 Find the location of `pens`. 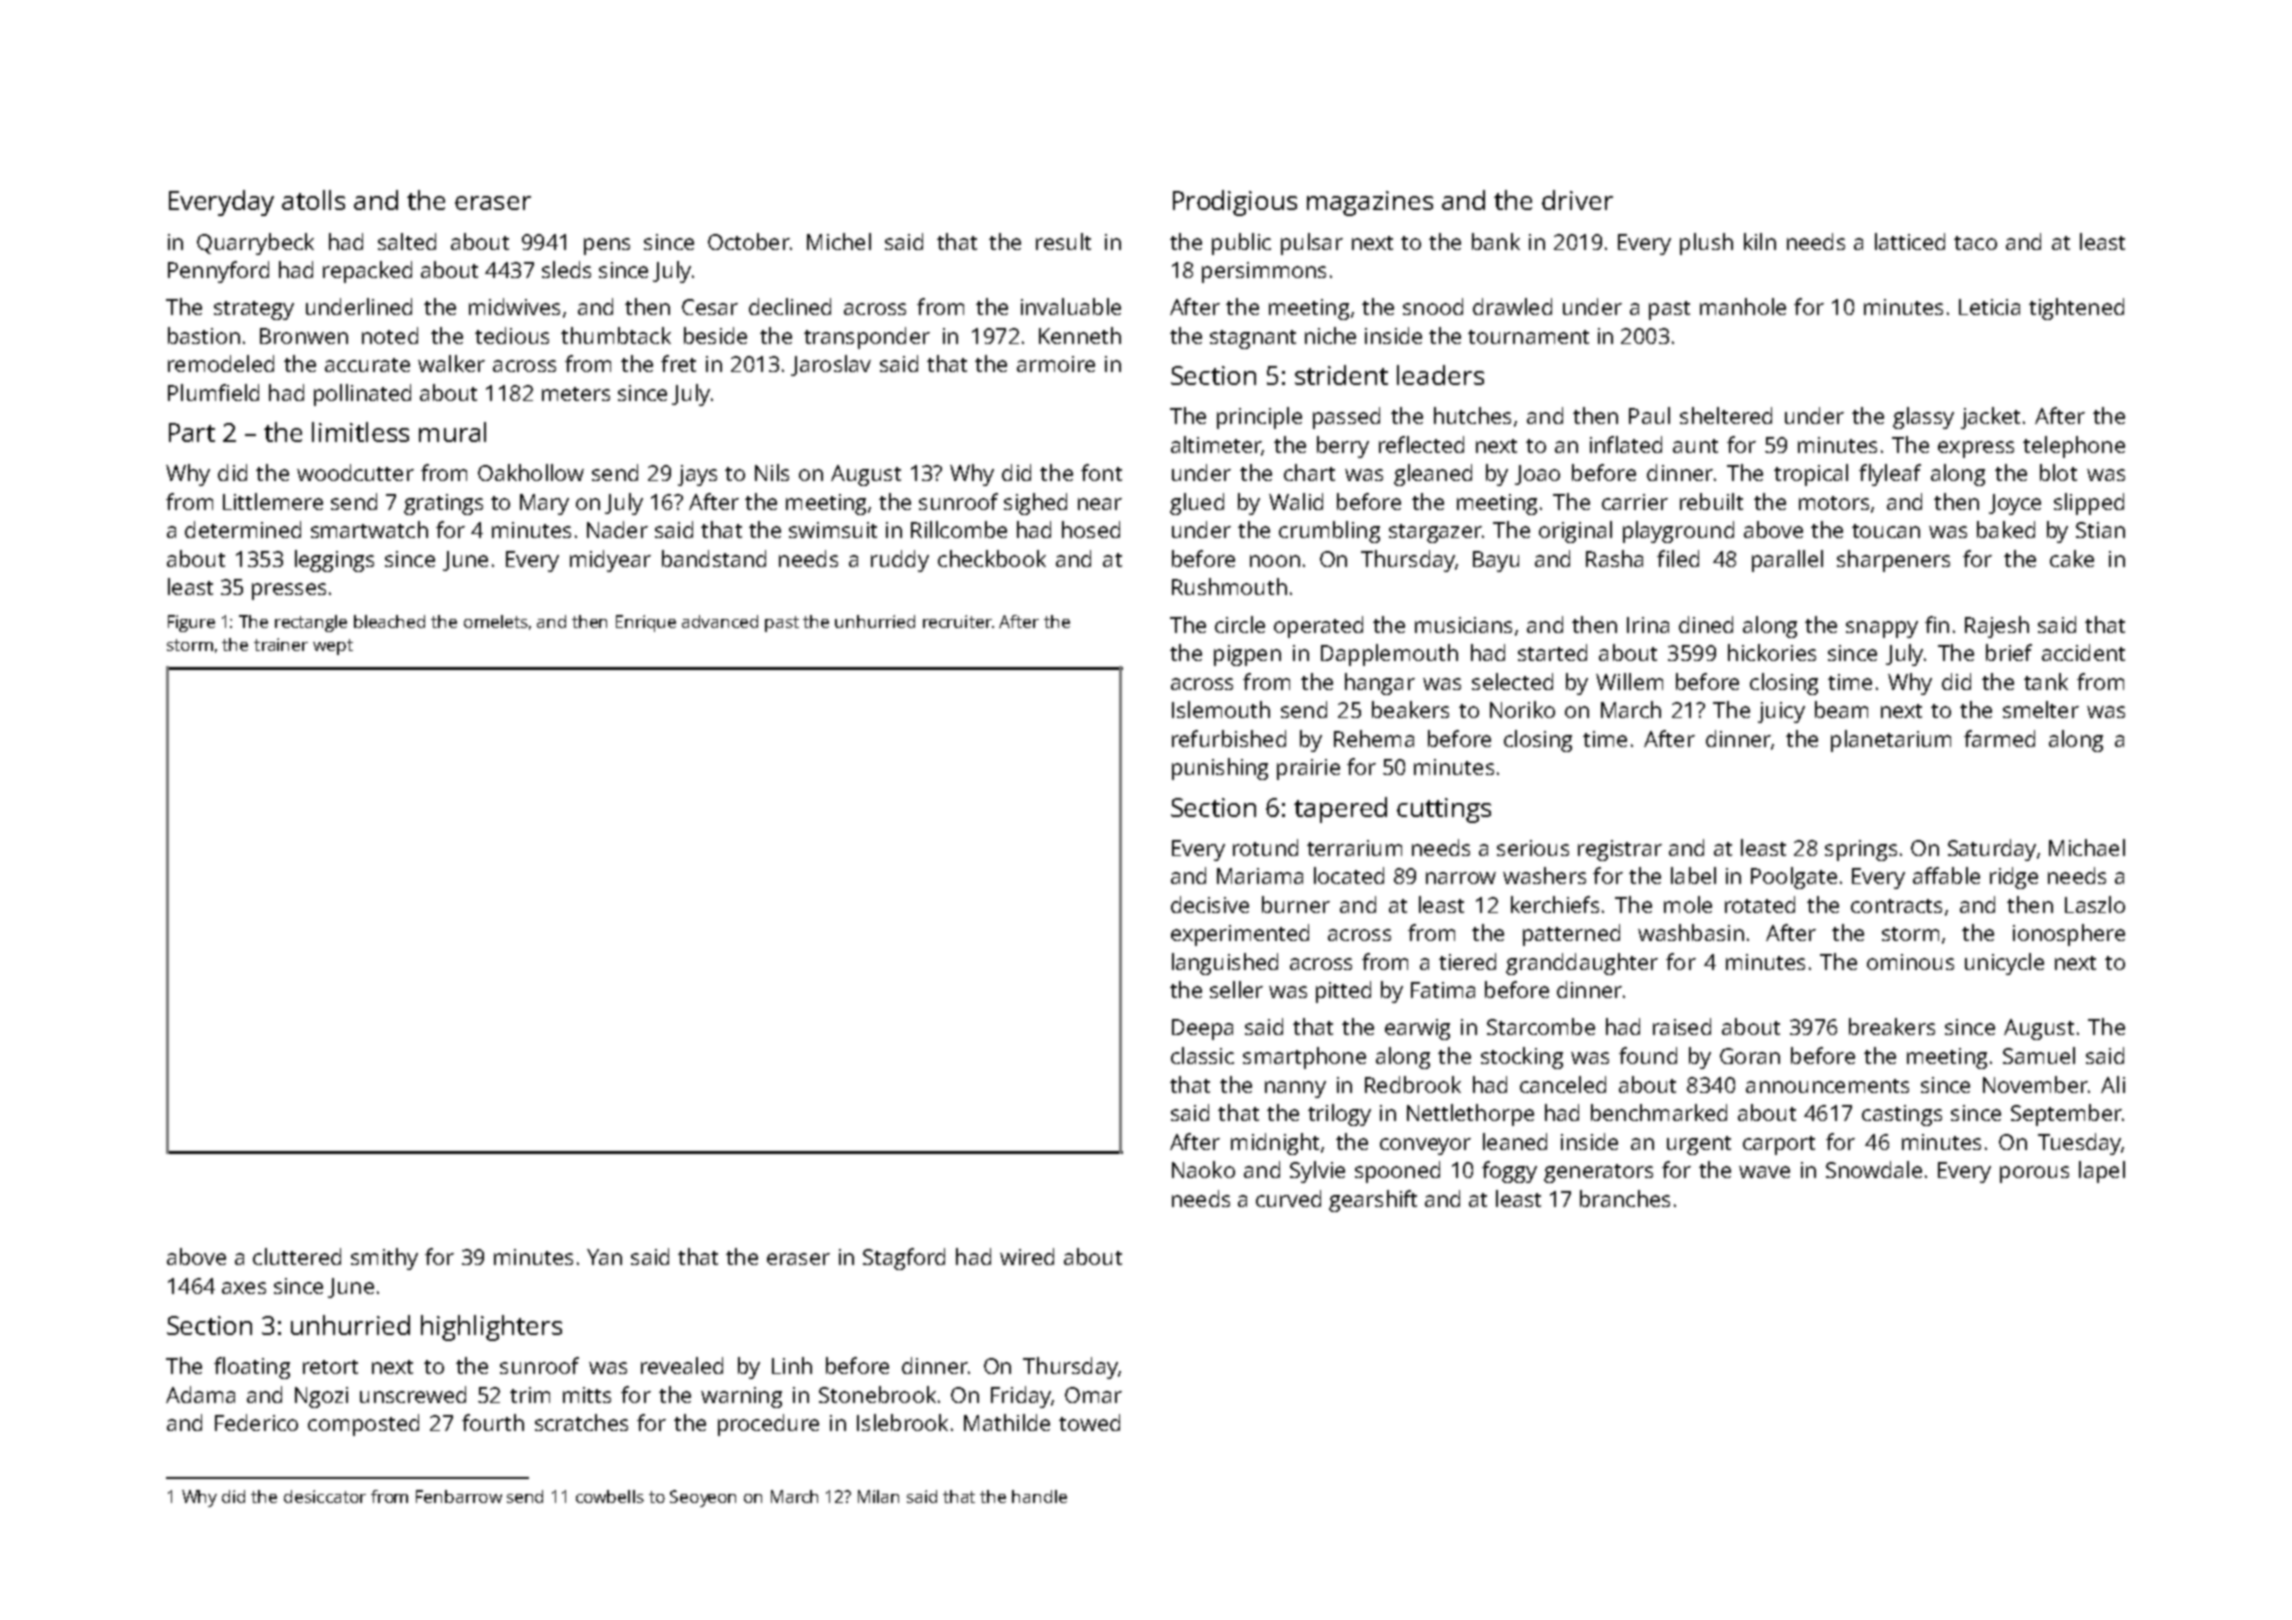

pens is located at coordinates (607, 246).
